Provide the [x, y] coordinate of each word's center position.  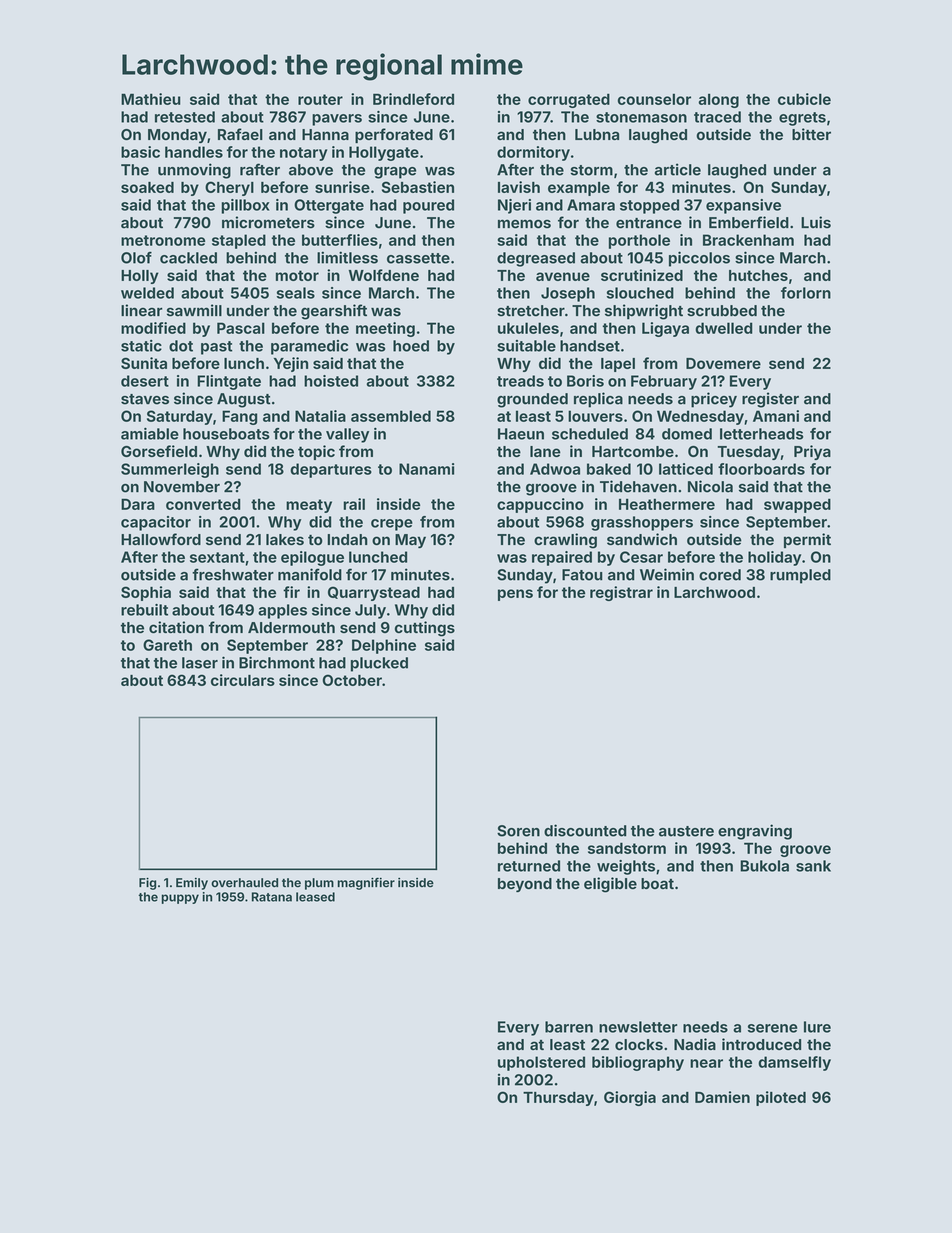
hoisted [331, 381]
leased [315, 897]
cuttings [425, 629]
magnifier [366, 883]
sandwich [642, 539]
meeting [385, 329]
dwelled [724, 328]
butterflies [340, 240]
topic [316, 452]
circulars [243, 680]
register [770, 400]
